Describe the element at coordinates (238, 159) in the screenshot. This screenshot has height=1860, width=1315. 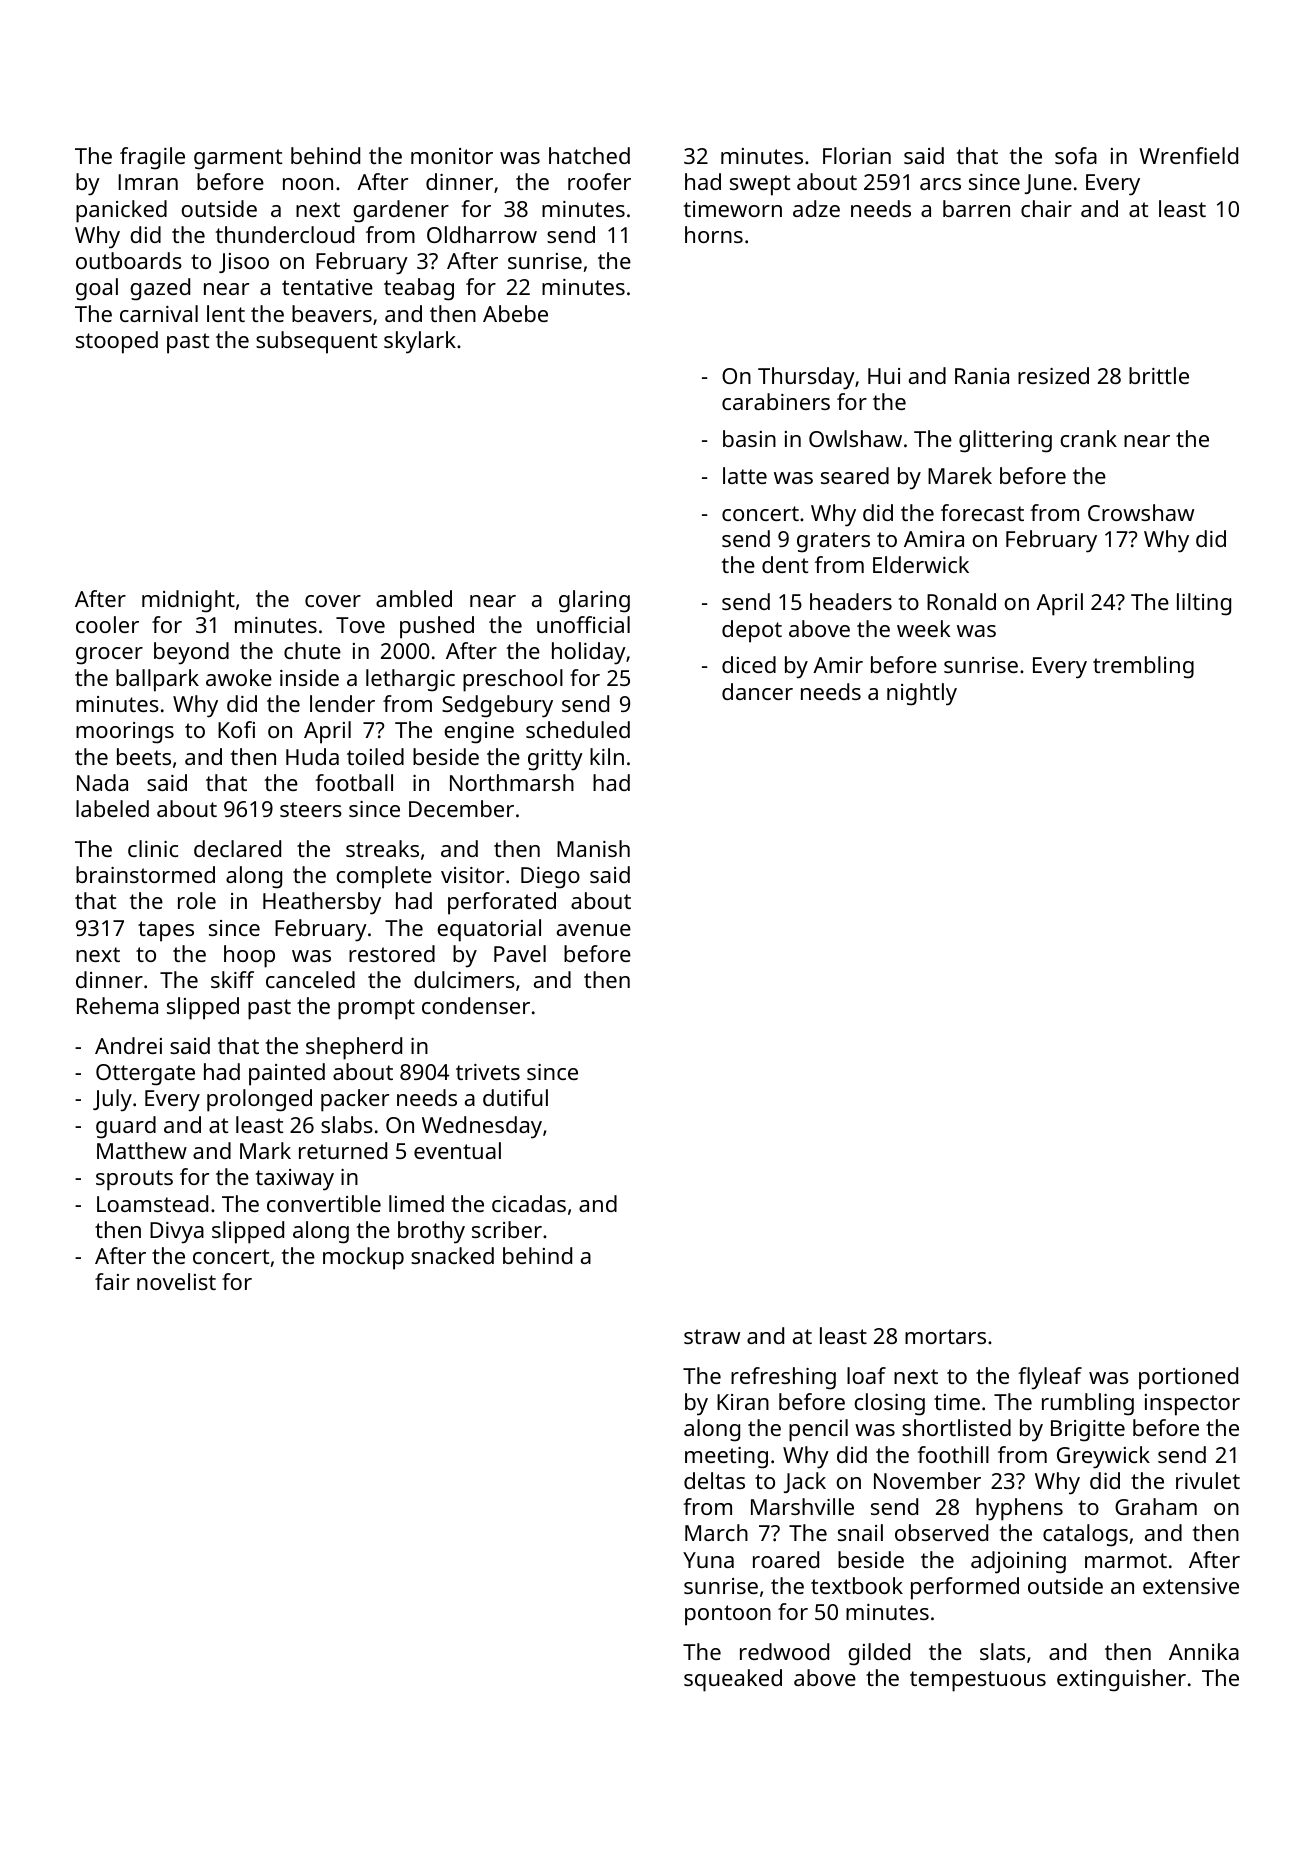
I see `garment` at that location.
